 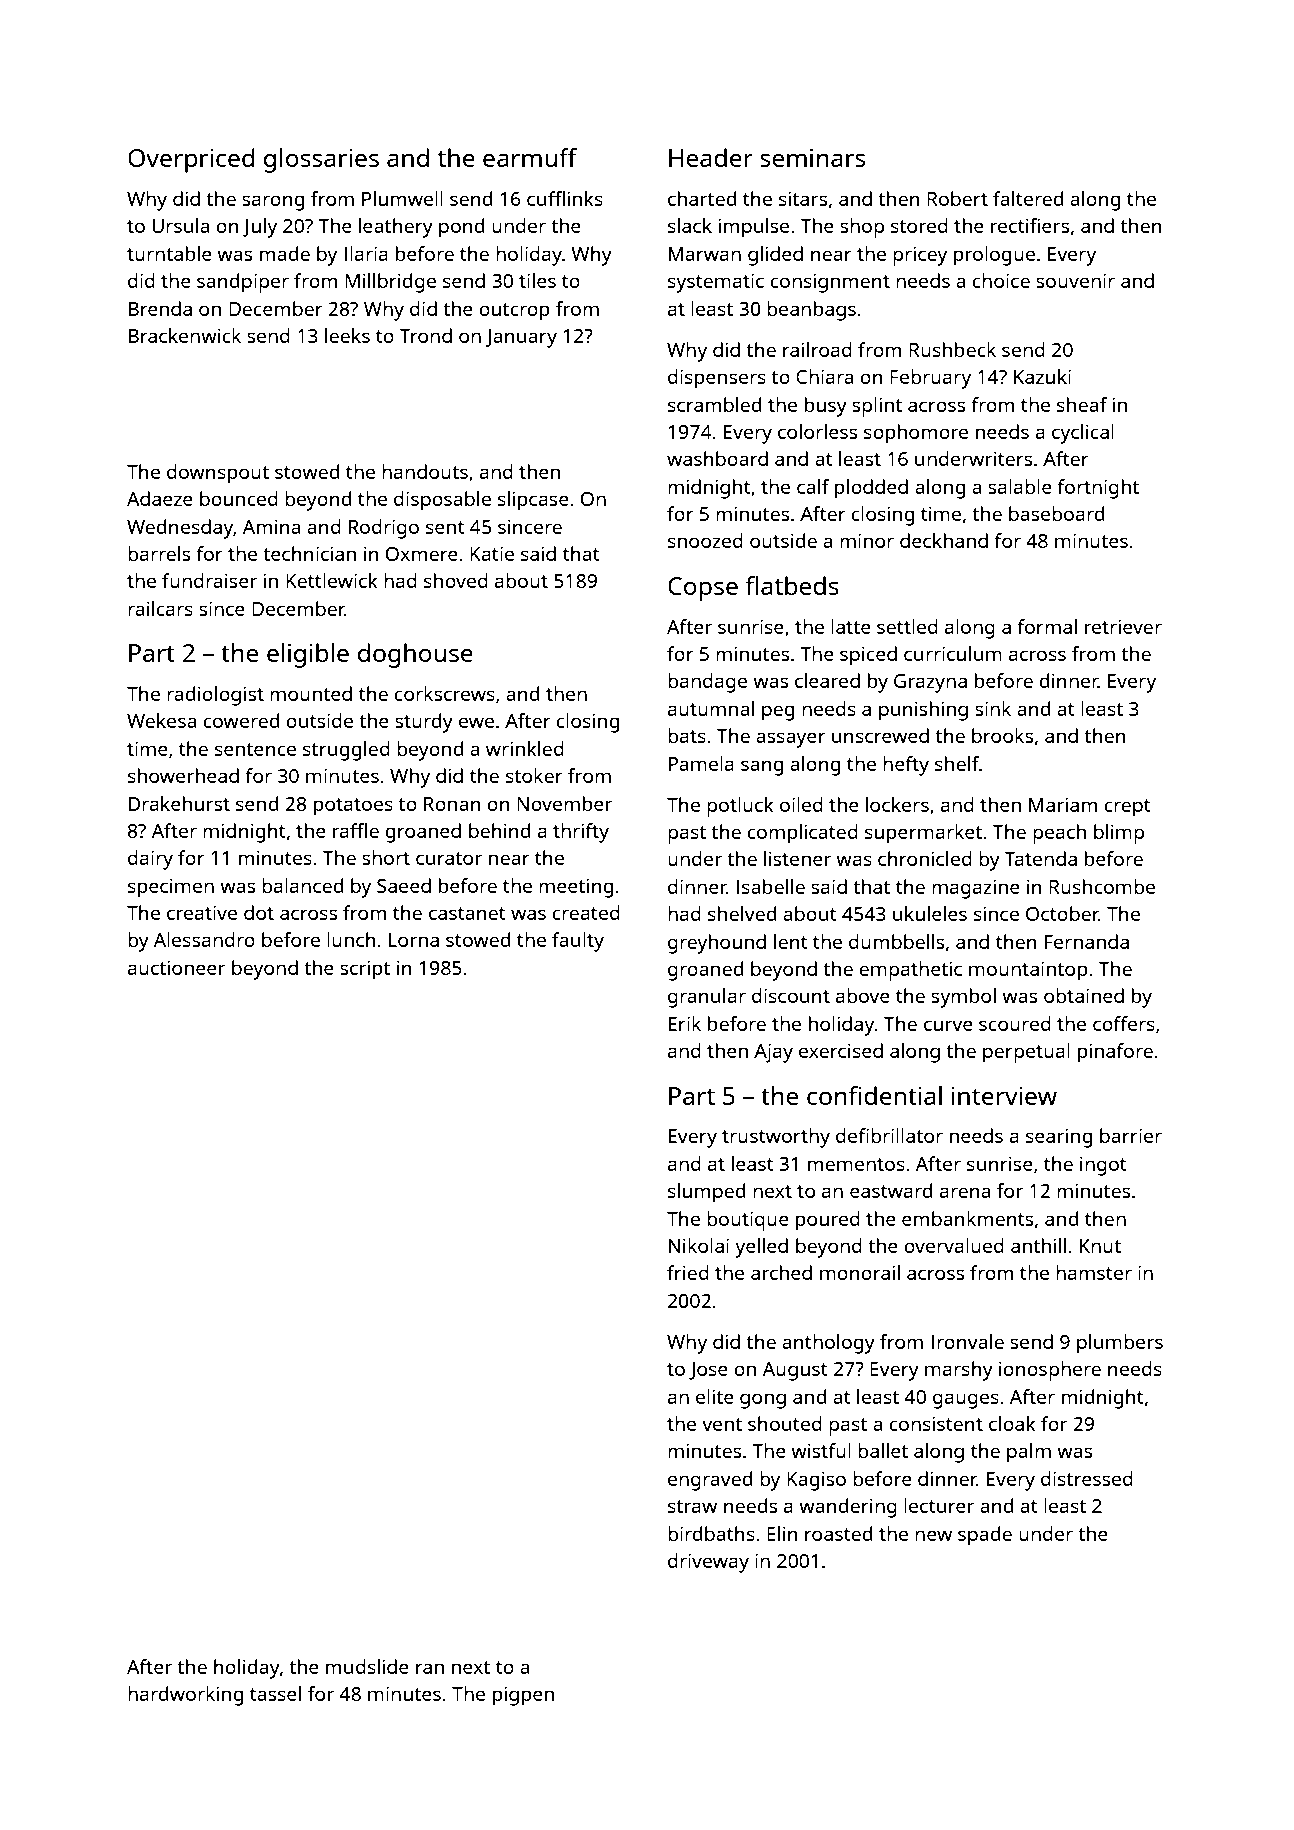 What do you see at coordinates (365, 970) in the image?
I see `script` at bounding box center [365, 970].
